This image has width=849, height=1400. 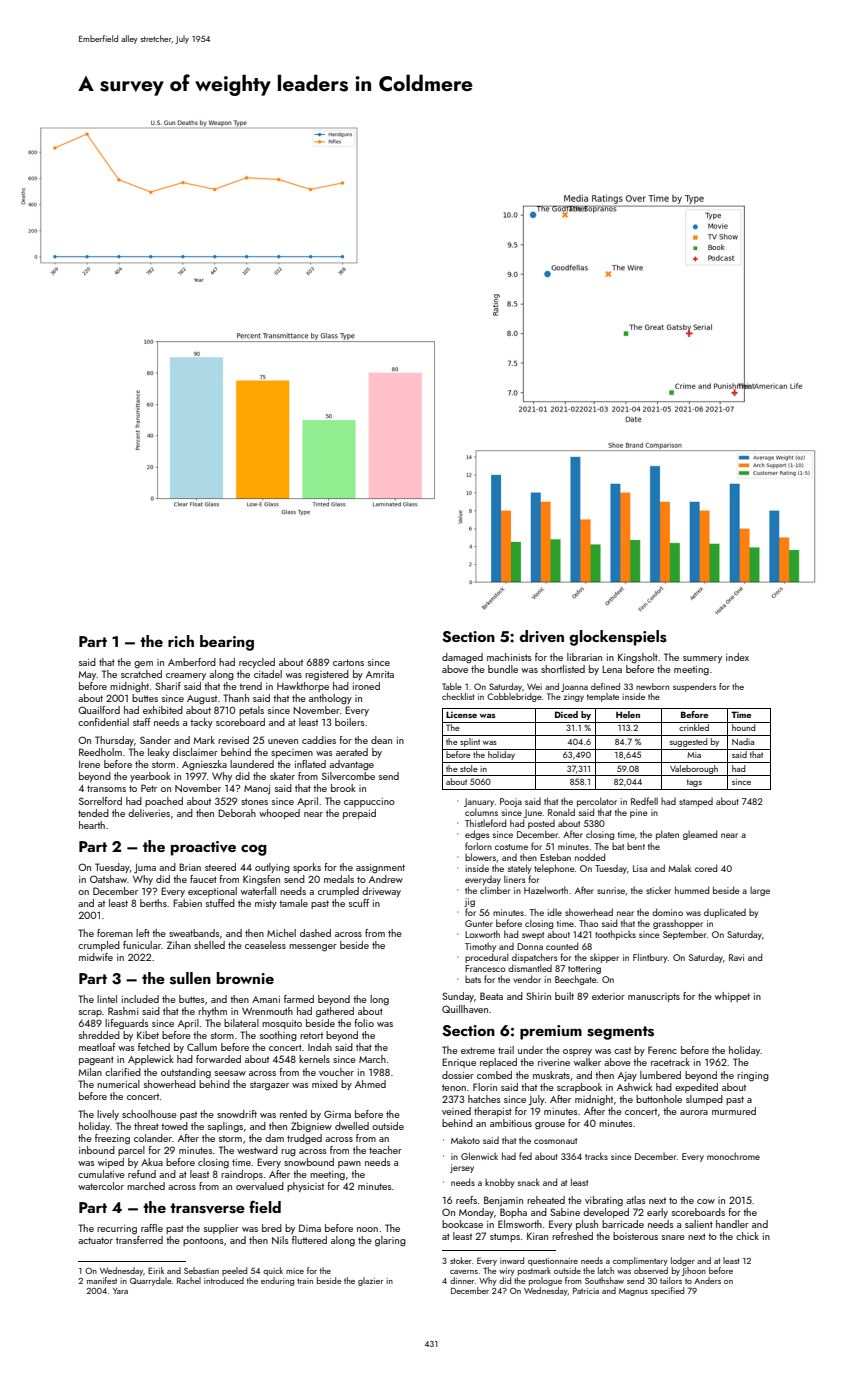 I want to click on jig, so click(x=469, y=902).
